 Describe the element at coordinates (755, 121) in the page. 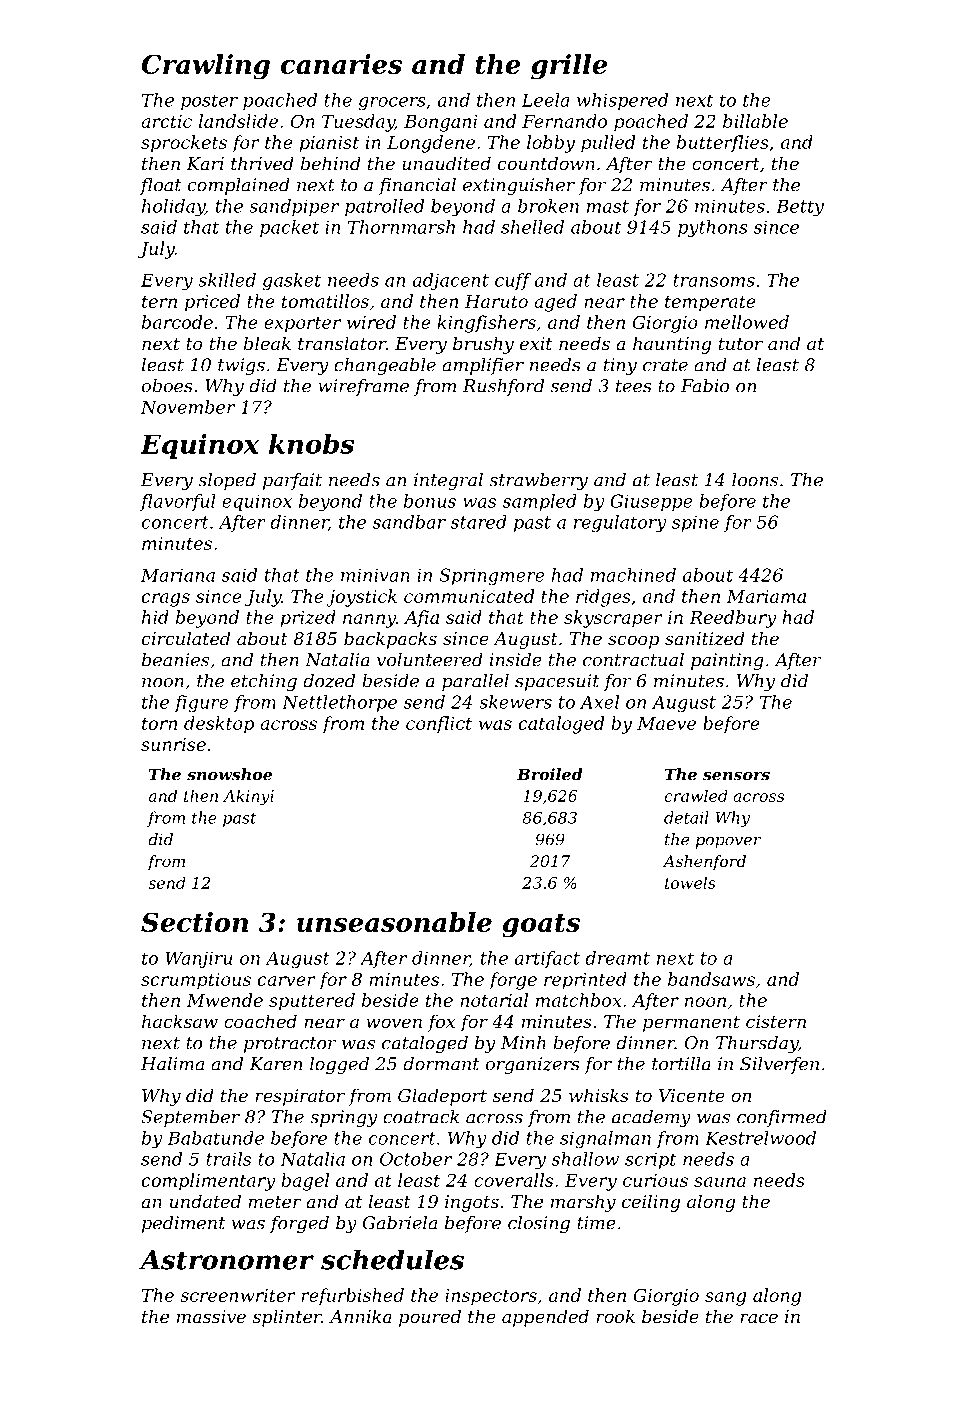

I see `billable` at that location.
